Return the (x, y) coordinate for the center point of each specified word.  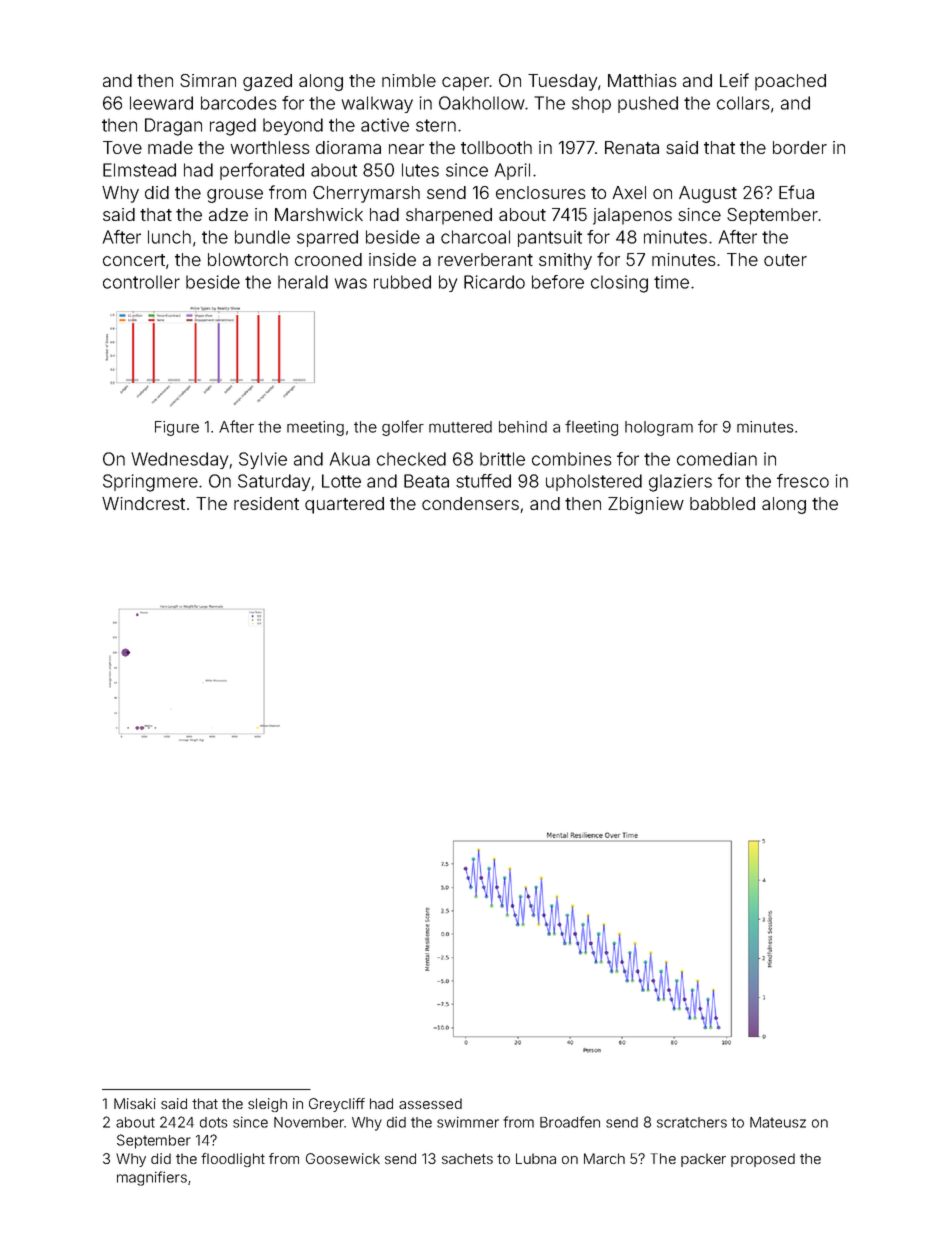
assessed (430, 1103)
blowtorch (248, 259)
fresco (803, 481)
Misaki (135, 1103)
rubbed (402, 282)
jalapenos (632, 216)
